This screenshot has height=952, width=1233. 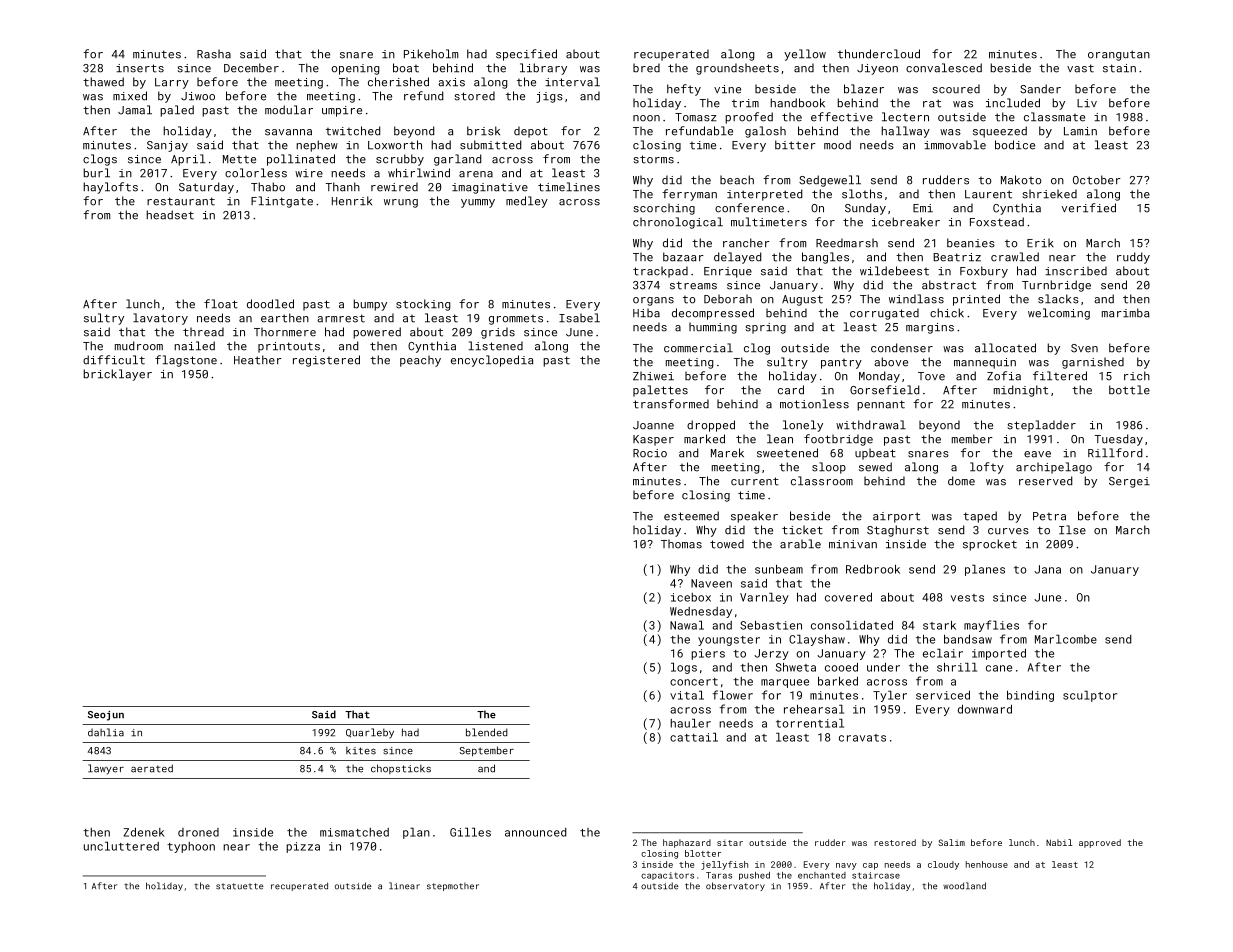 What do you see at coordinates (681, 544) in the screenshot?
I see `Thomas` at bounding box center [681, 544].
